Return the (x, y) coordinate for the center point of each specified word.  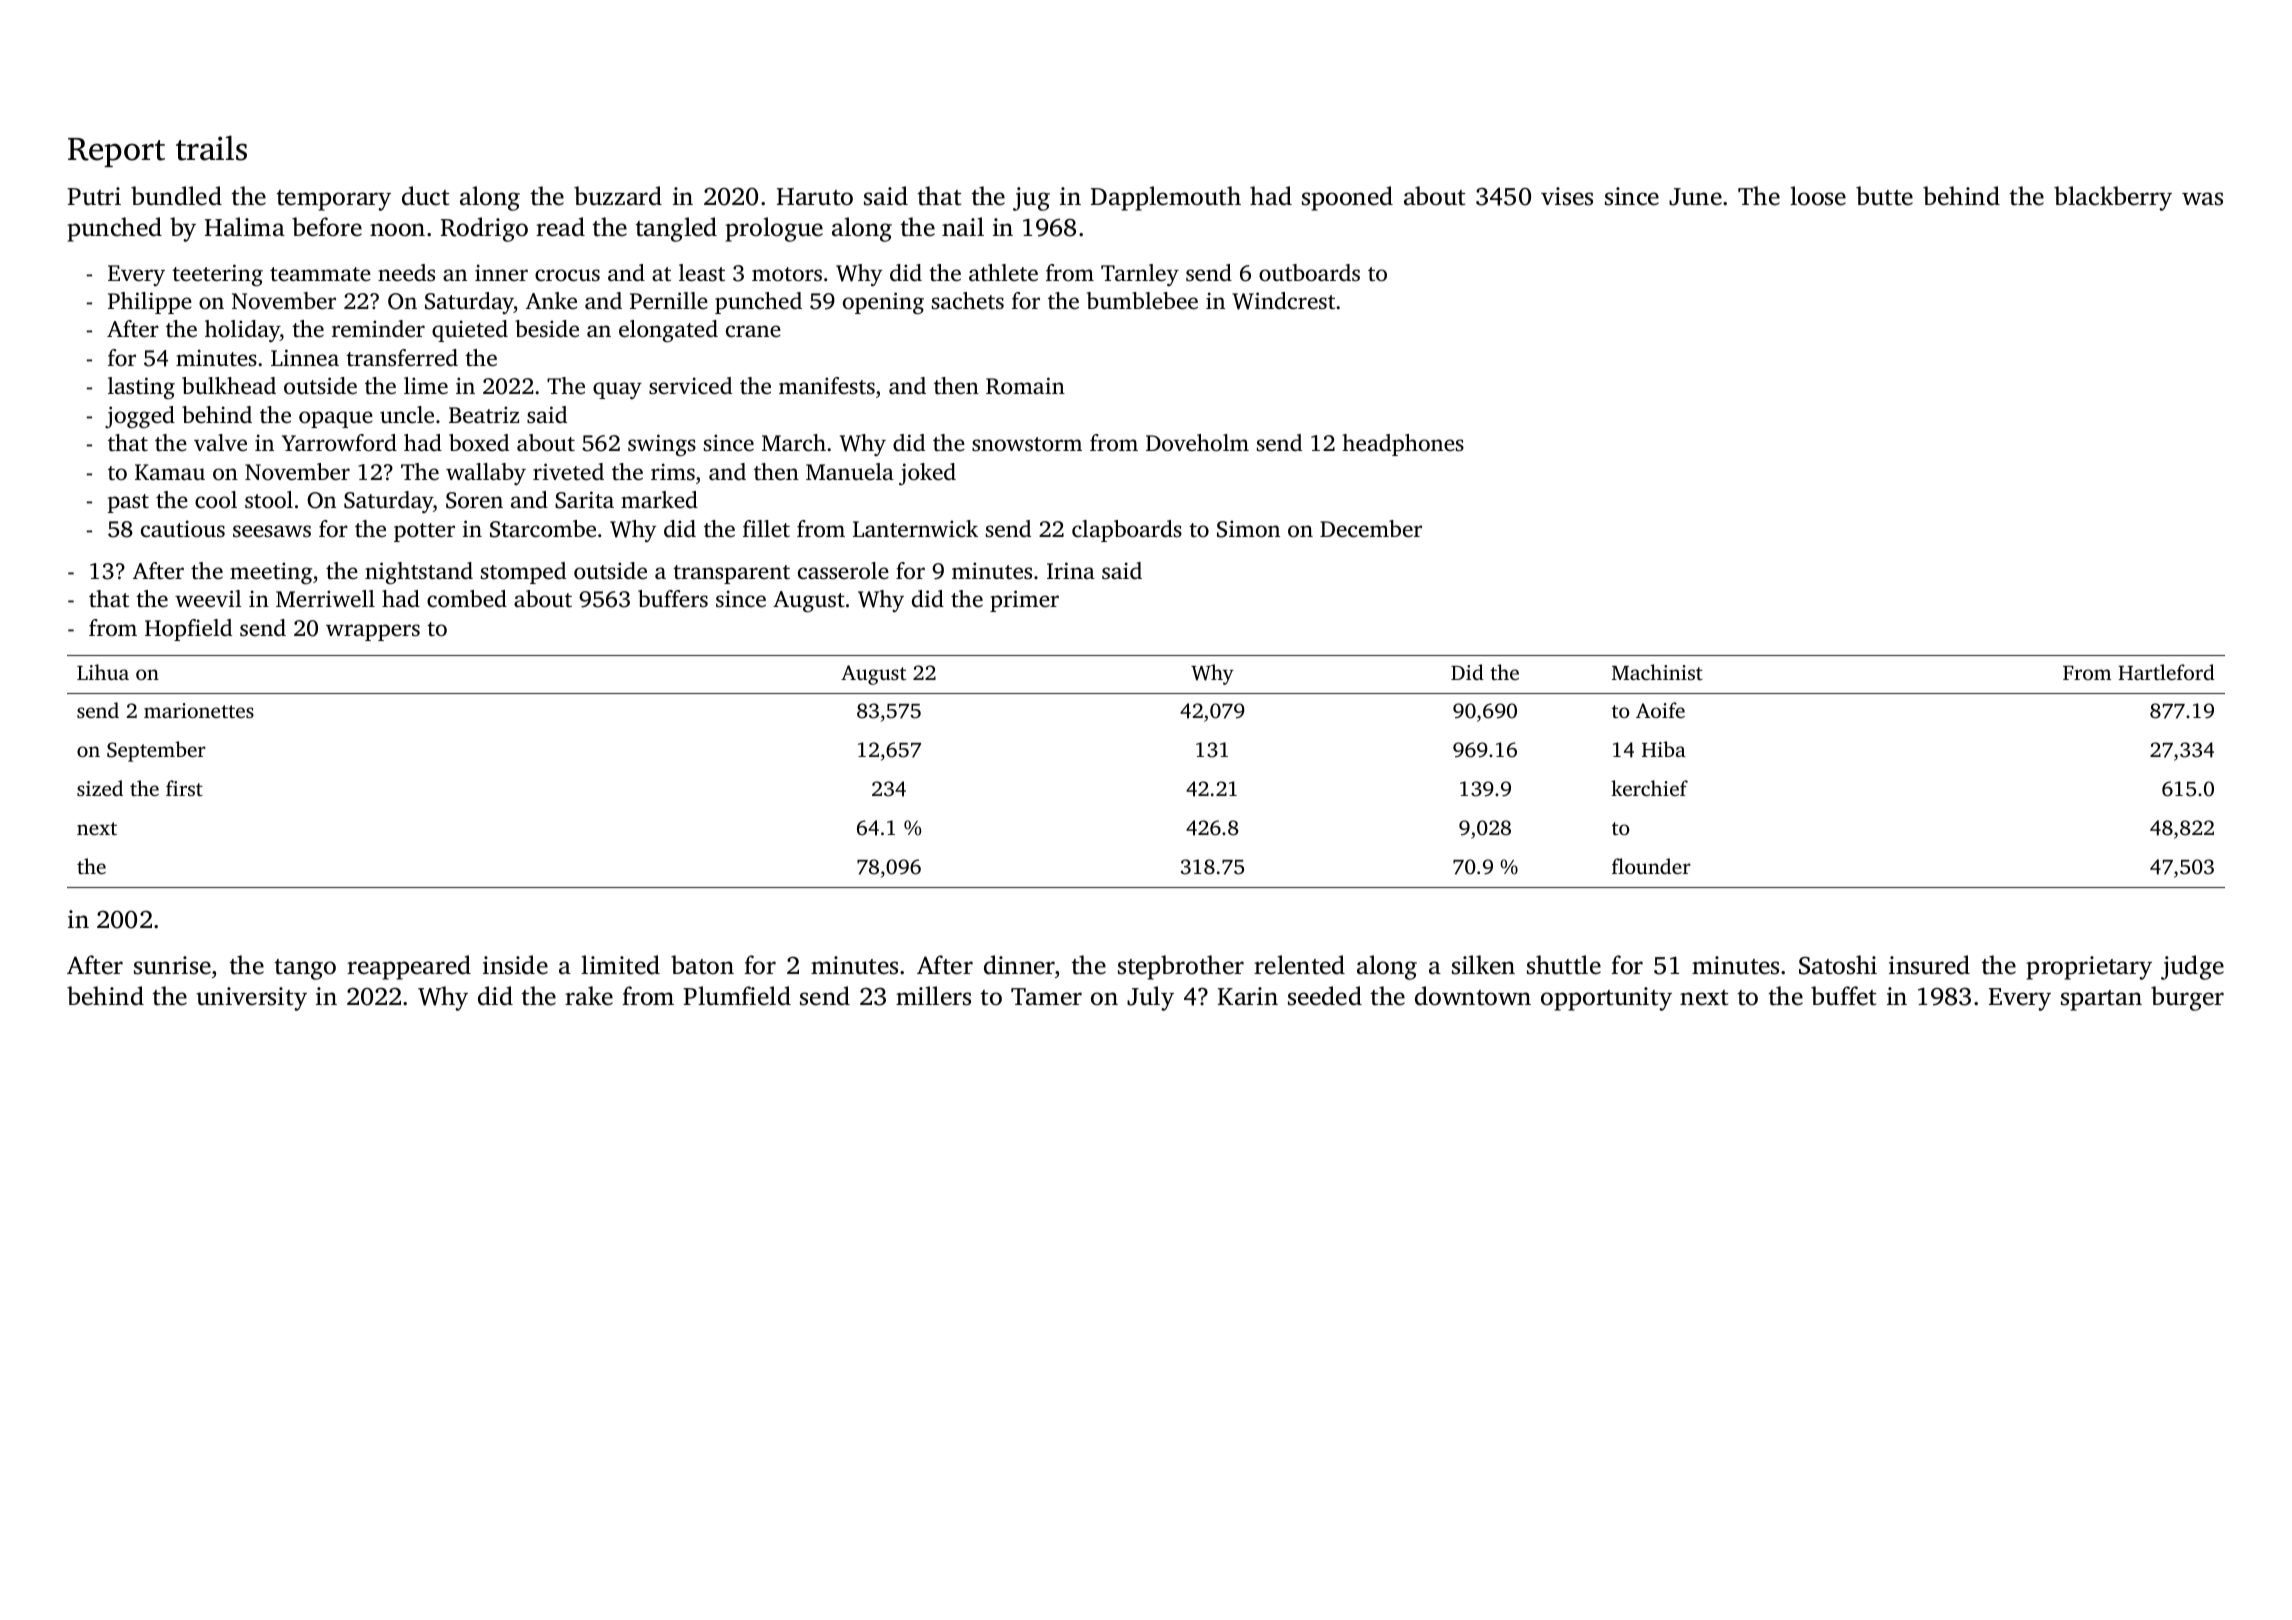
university (251, 999)
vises (1567, 196)
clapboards (1127, 531)
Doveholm (1197, 443)
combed (467, 598)
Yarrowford (339, 442)
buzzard (618, 196)
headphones (1403, 445)
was (2202, 199)
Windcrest (1283, 301)
